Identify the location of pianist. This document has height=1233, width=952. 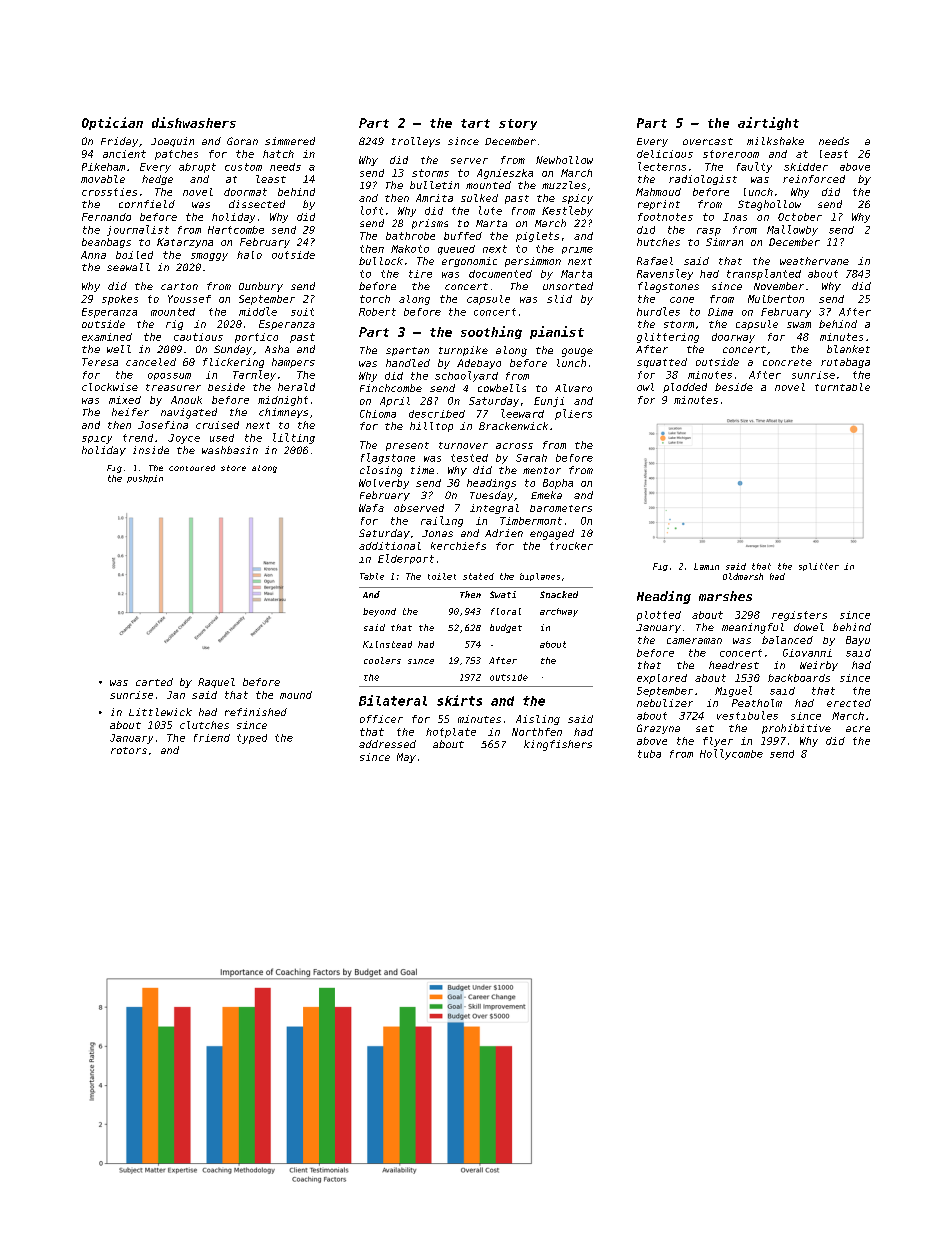
(557, 332).
